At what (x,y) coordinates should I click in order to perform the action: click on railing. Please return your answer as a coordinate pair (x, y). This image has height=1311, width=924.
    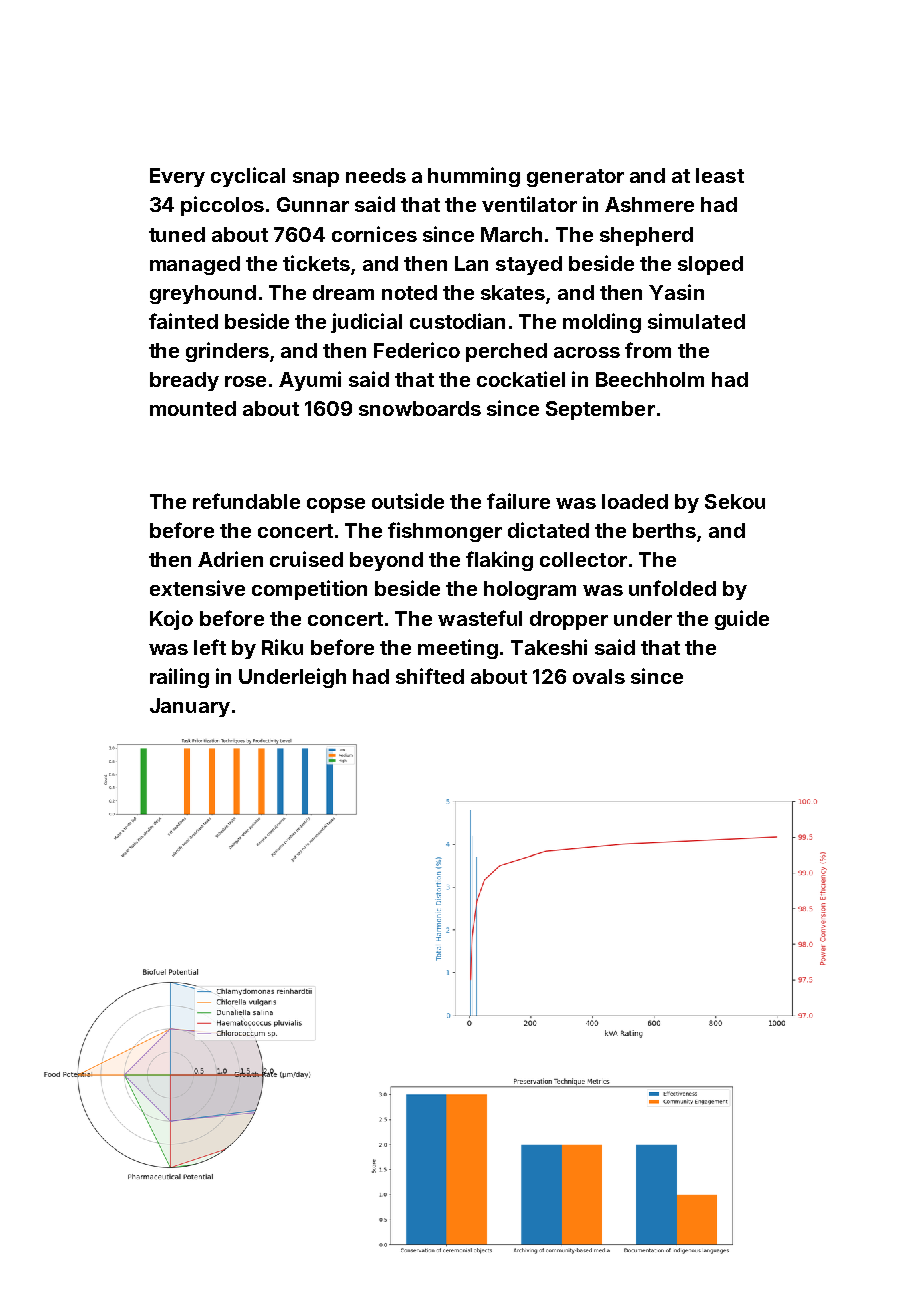
    Looking at the image, I should click on (179, 678).
